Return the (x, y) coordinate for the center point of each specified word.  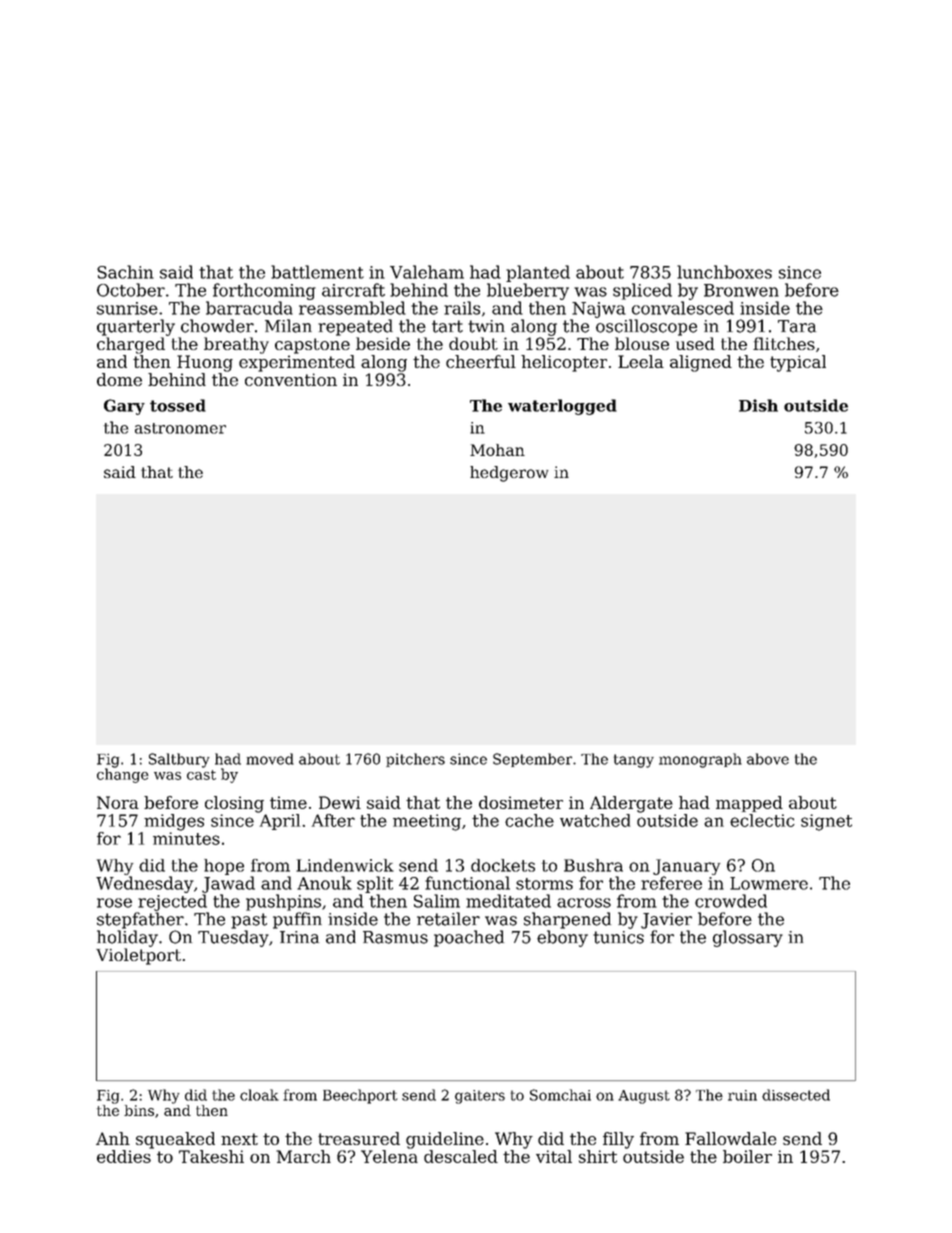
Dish (758, 405)
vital (554, 1156)
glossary (748, 938)
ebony (562, 938)
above (768, 759)
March (303, 1156)
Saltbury (179, 760)
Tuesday (233, 938)
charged (131, 345)
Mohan (497, 450)
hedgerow (509, 474)
